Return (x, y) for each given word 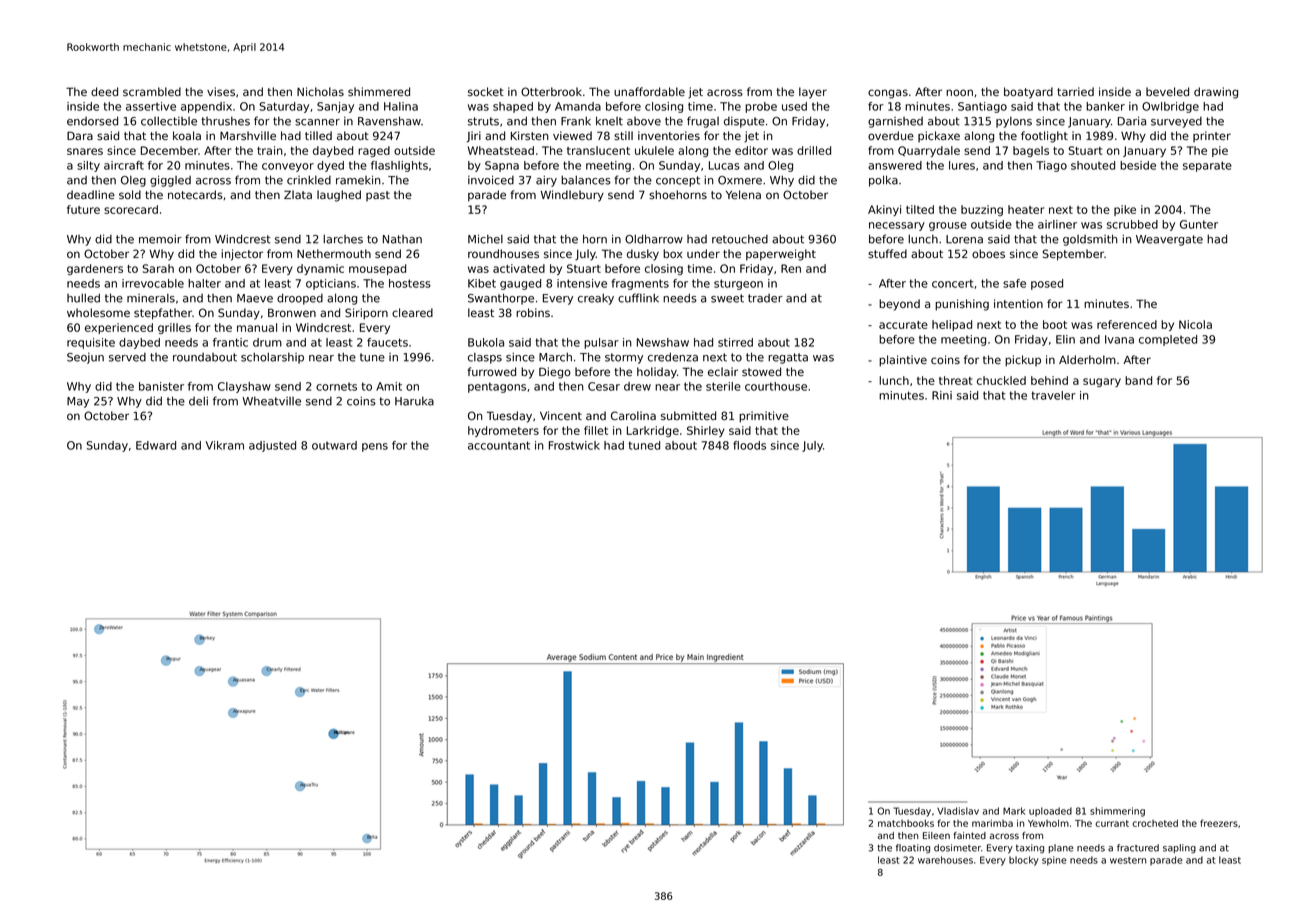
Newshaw (663, 342)
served (127, 357)
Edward (156, 445)
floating (913, 849)
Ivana (1119, 339)
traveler (1053, 395)
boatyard (1028, 93)
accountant (499, 445)
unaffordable (649, 91)
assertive (151, 106)
